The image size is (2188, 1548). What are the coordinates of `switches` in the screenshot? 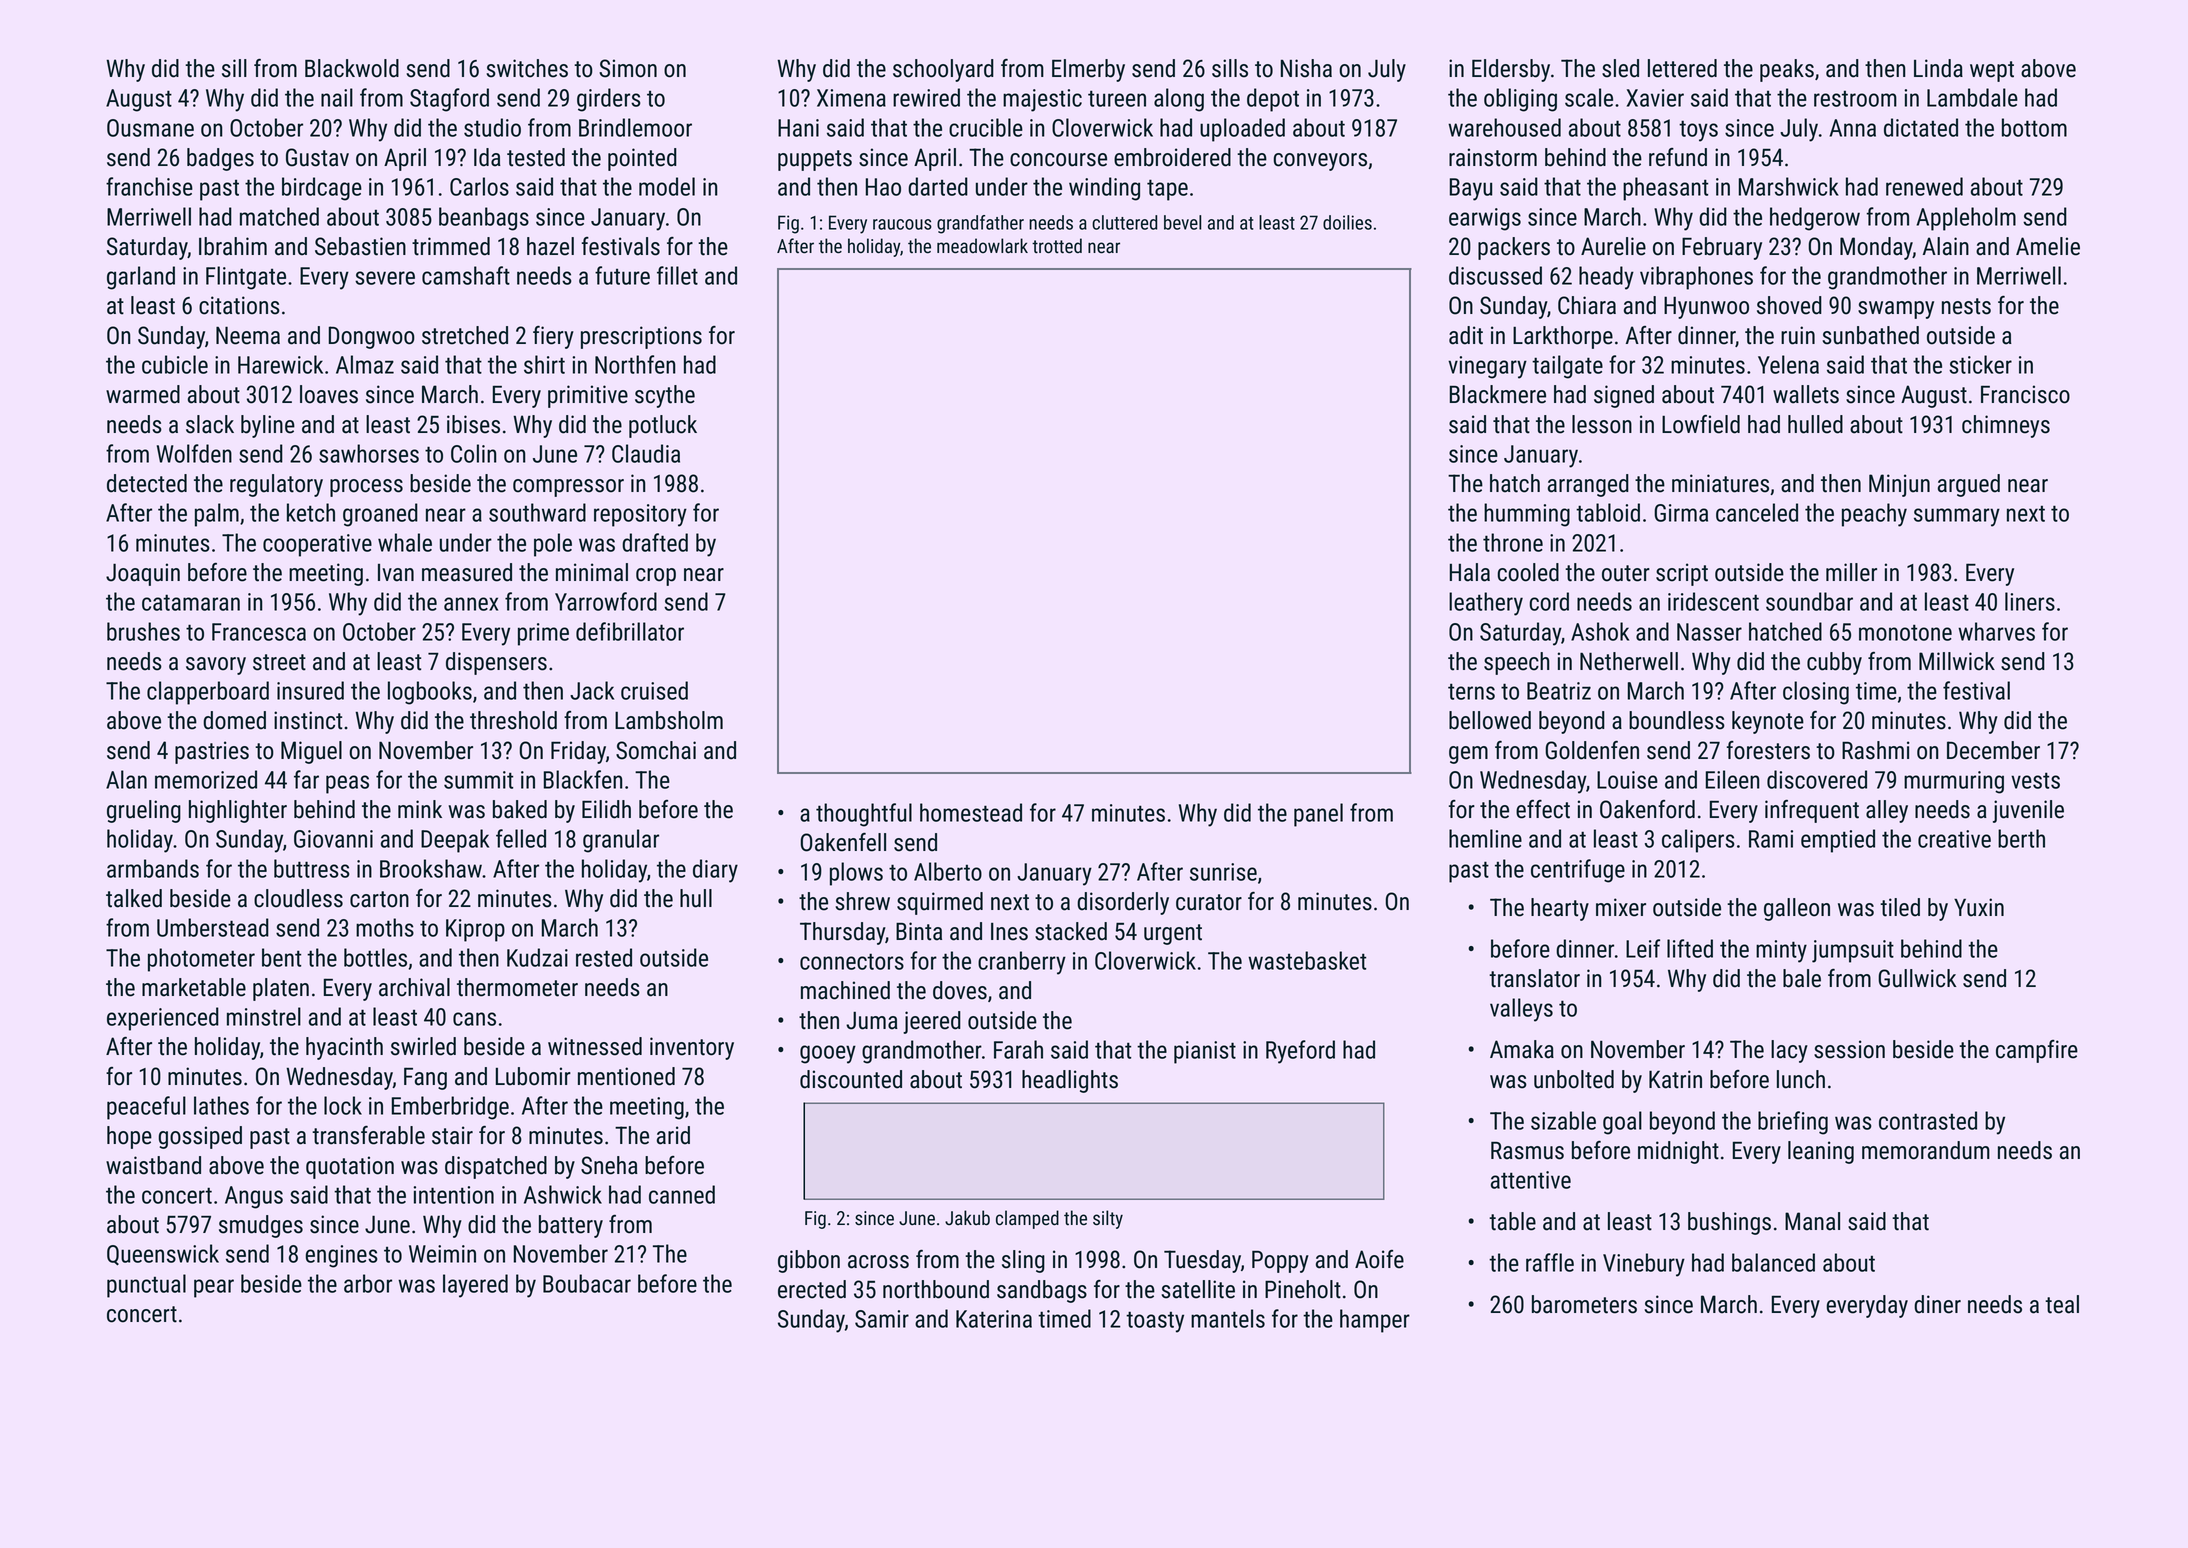 It's located at (527, 68).
